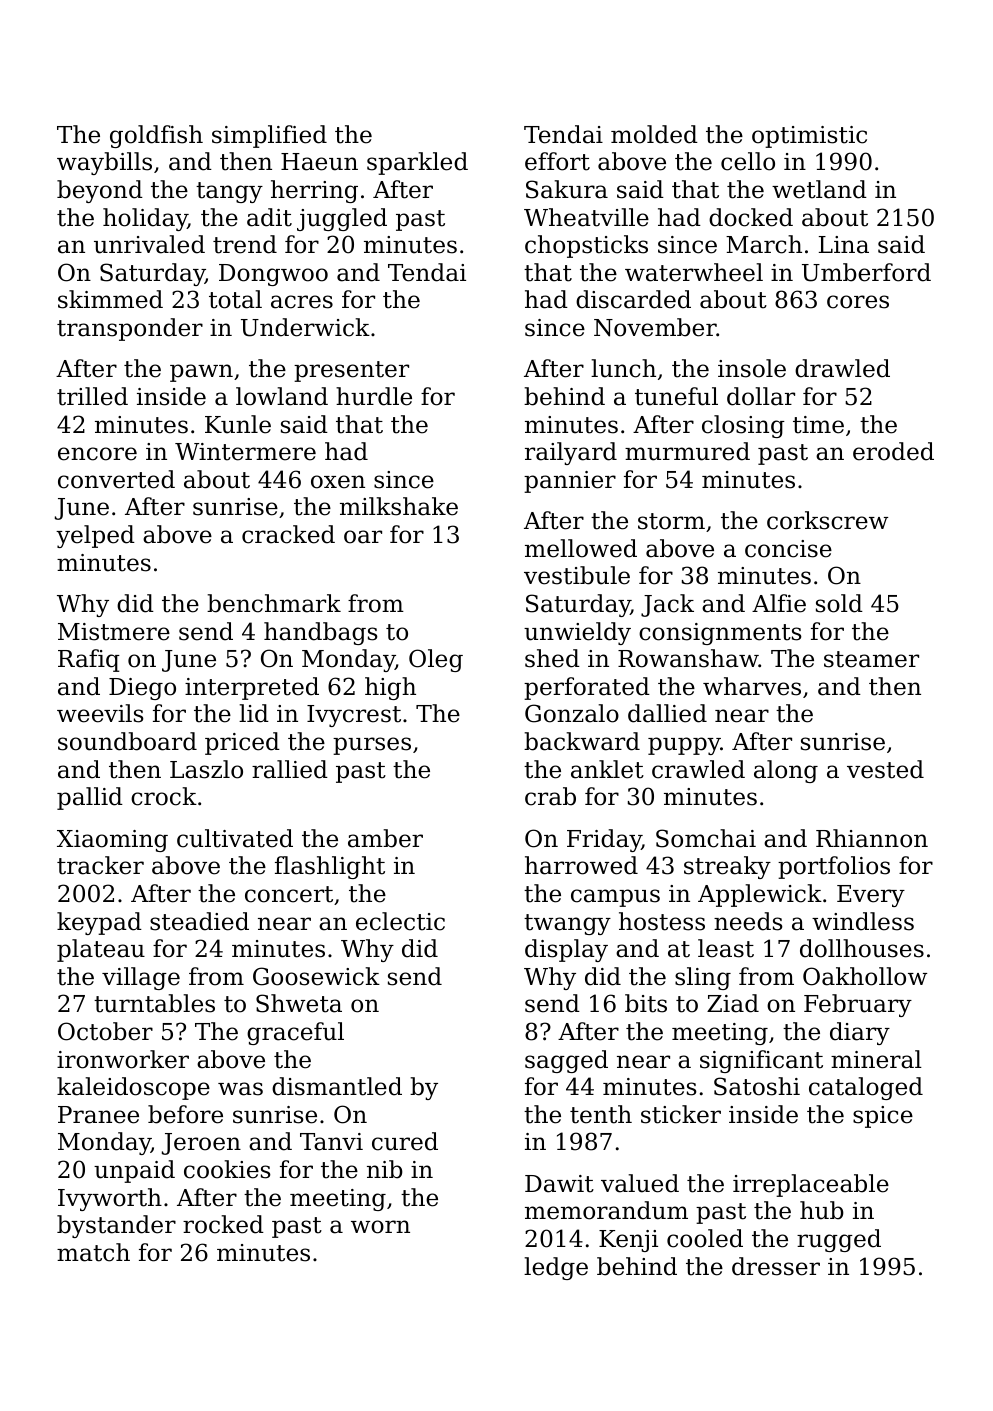  Describe the element at coordinates (601, 1114) in the image. I see `tenth` at that location.
